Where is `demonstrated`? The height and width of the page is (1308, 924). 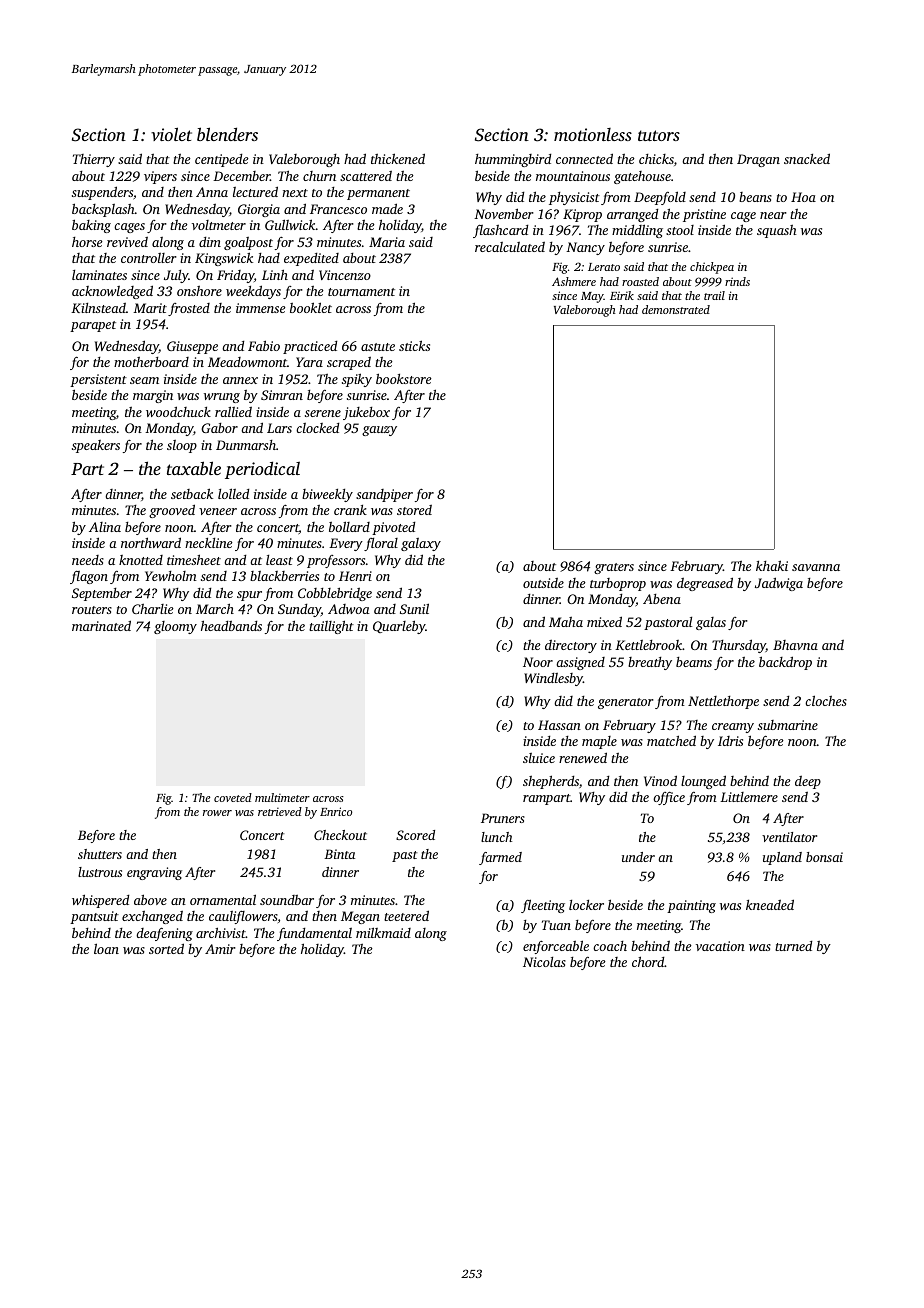 demonstrated is located at coordinates (676, 309).
